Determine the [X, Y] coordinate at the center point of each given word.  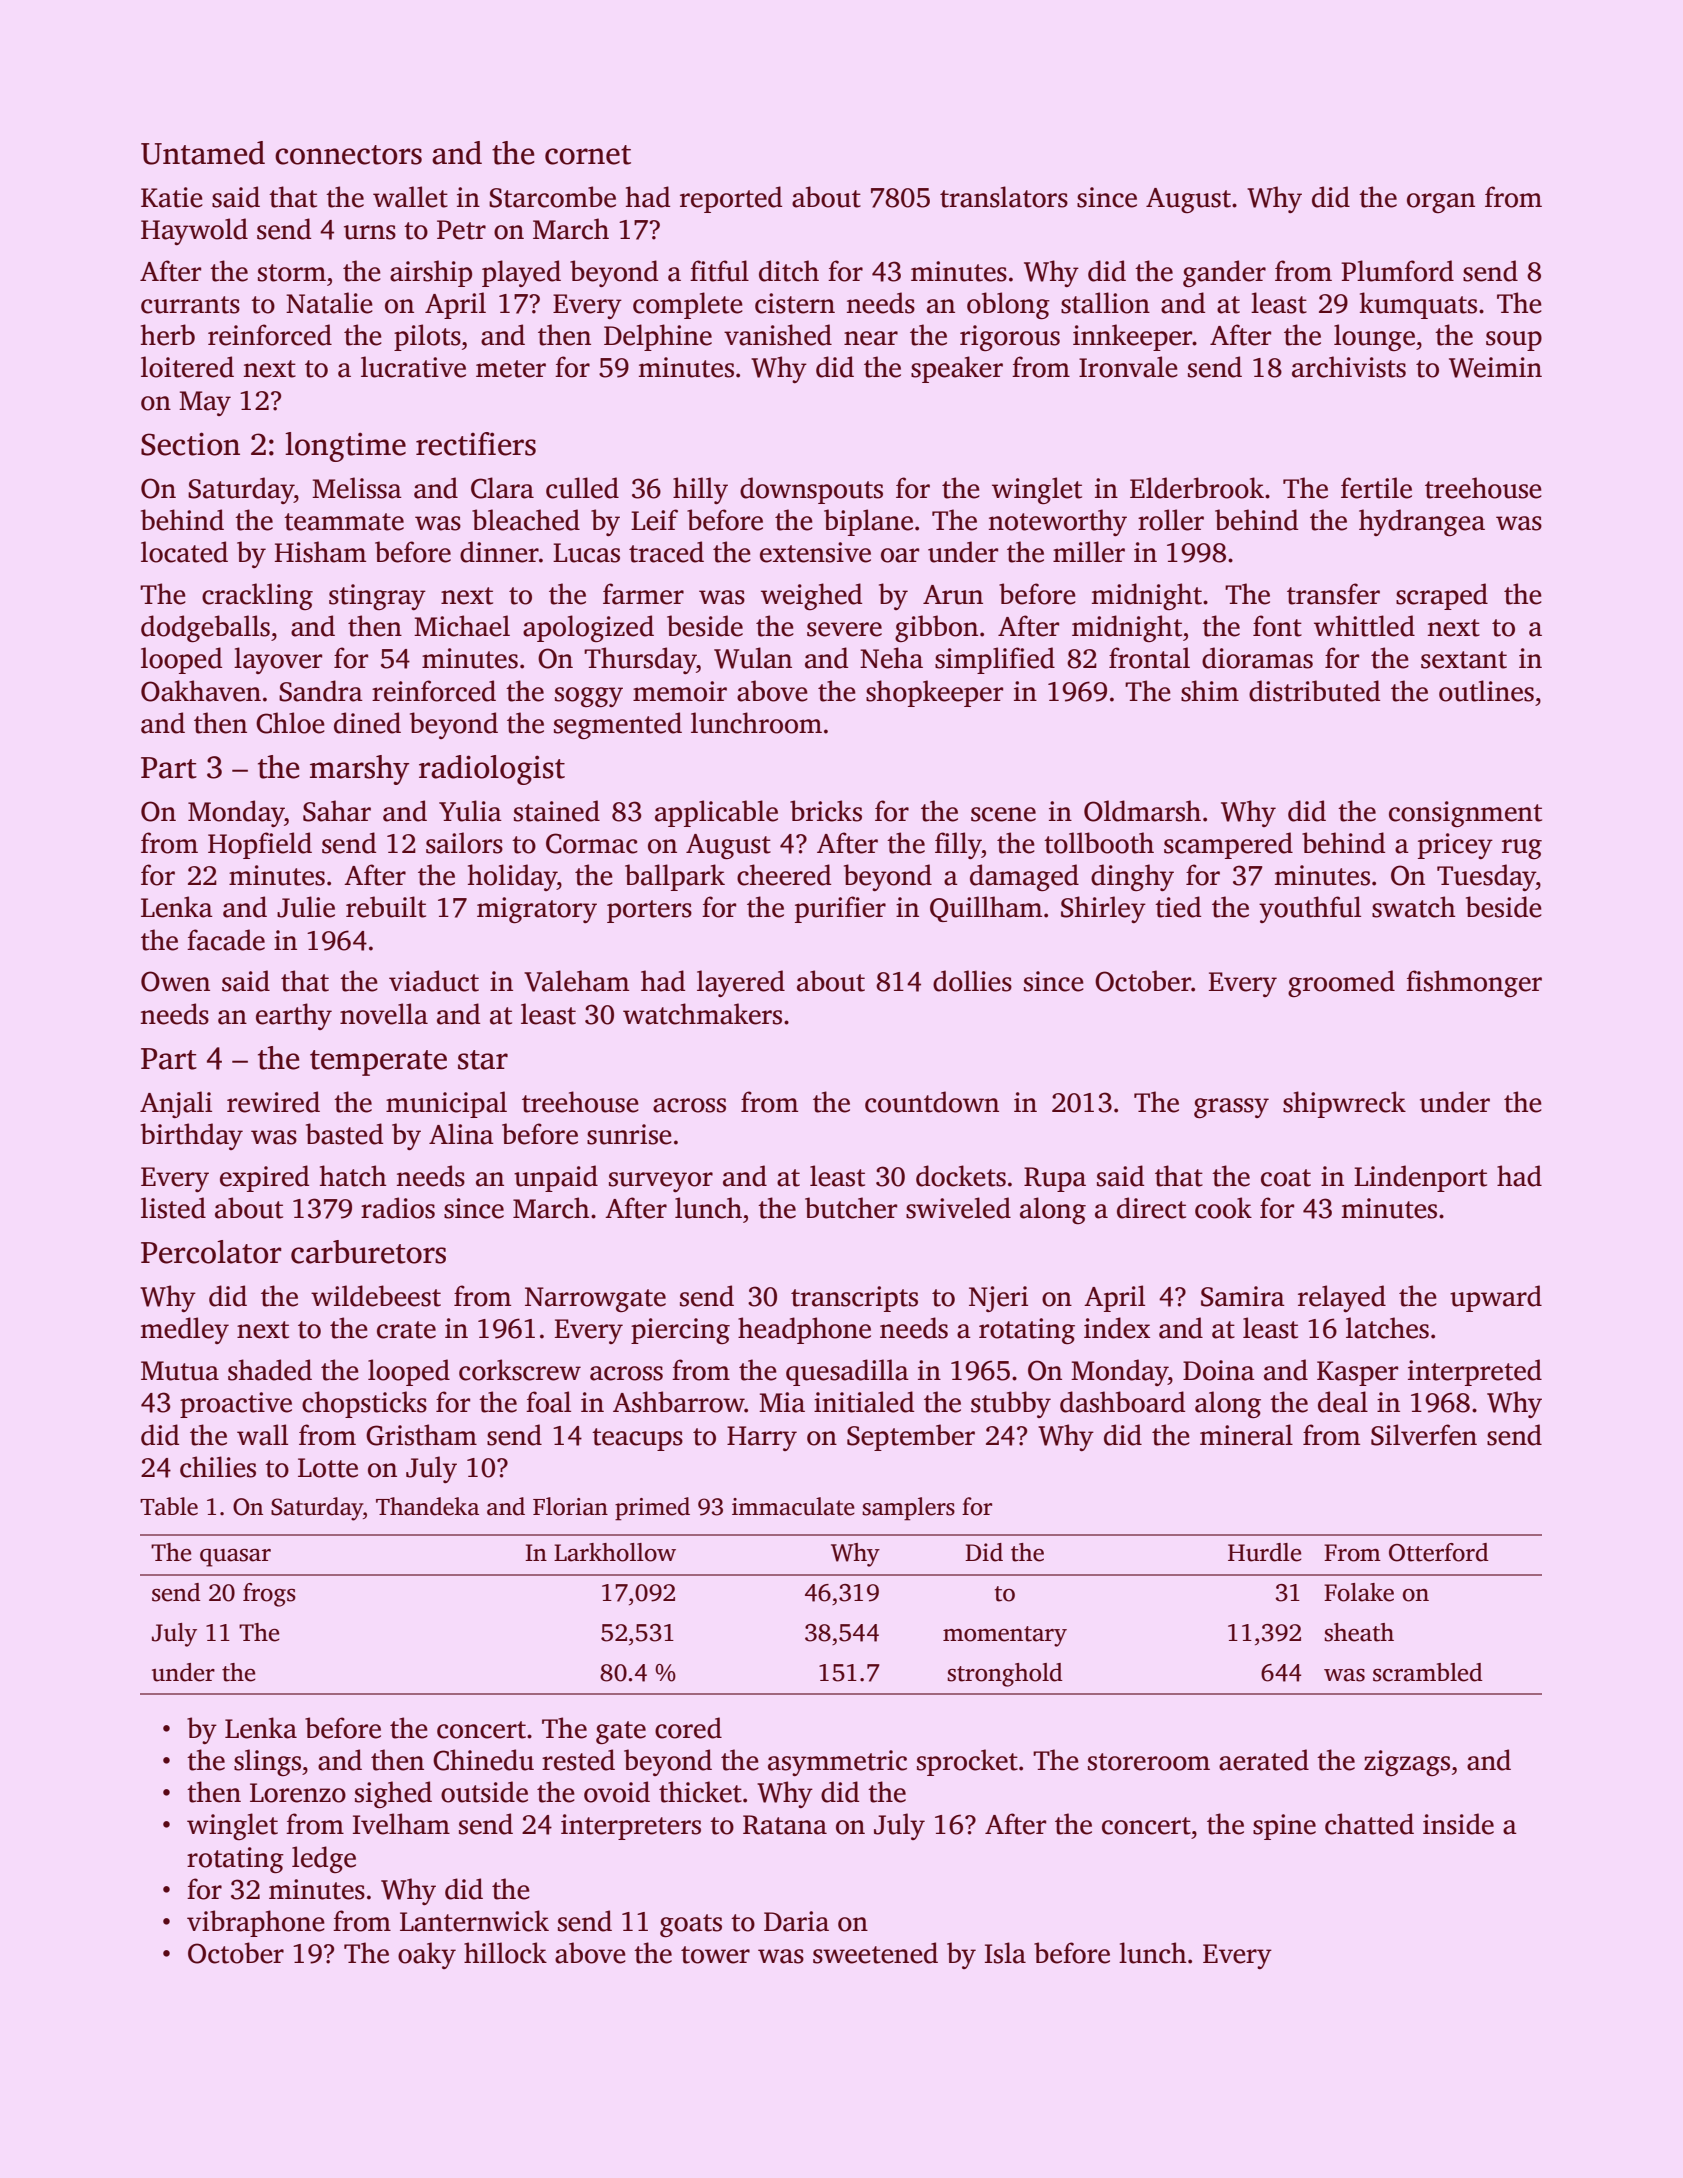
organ [1441, 203]
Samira [1243, 1296]
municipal [446, 1104]
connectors [348, 155]
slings [267, 1762]
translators [1004, 197]
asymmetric [837, 1763]
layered [741, 983]
